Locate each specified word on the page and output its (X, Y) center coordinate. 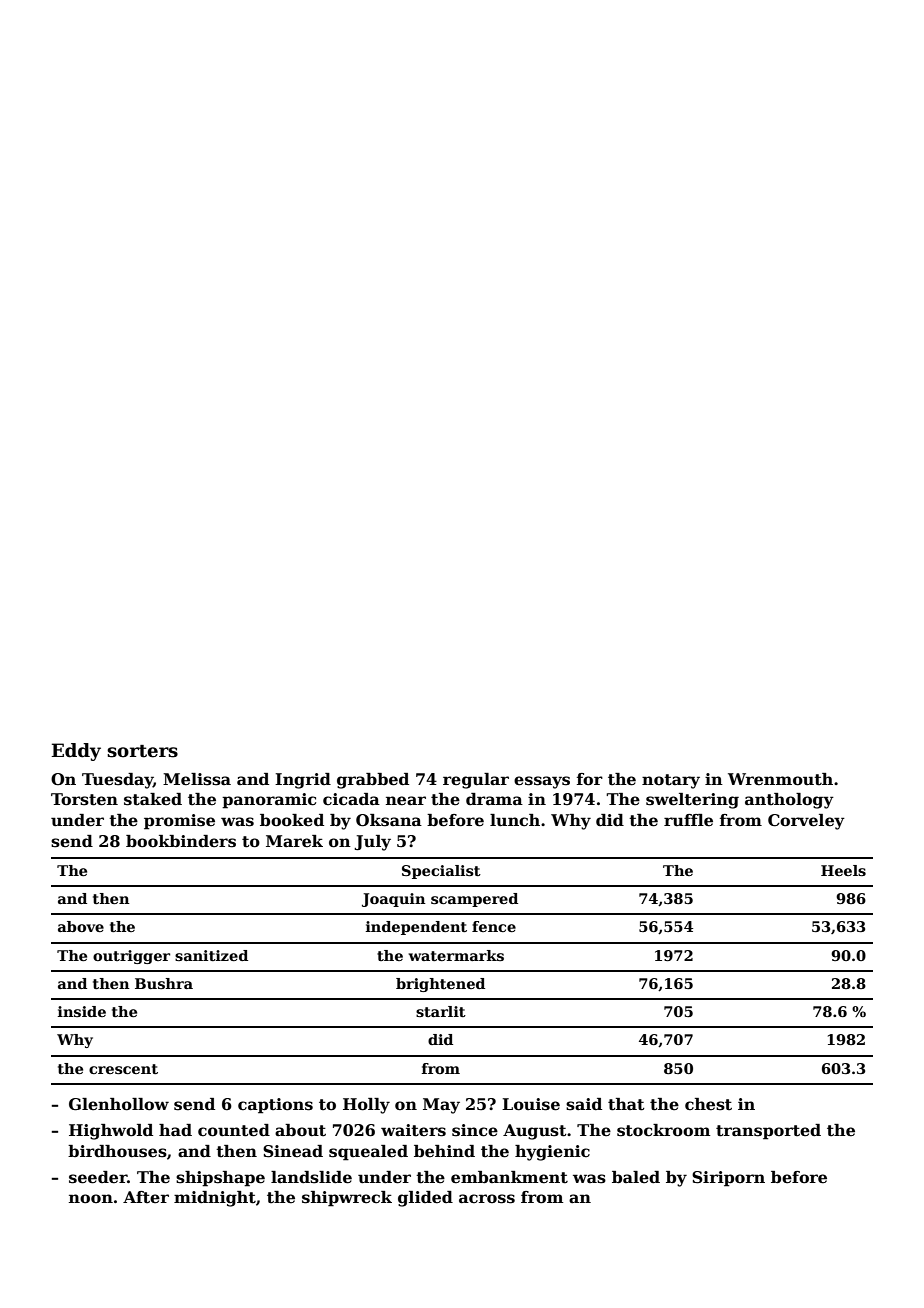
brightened (440, 985)
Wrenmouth (780, 779)
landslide (311, 1177)
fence (494, 926)
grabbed (373, 781)
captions (275, 1106)
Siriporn (728, 1179)
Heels (843, 870)
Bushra (164, 983)
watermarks (456, 955)
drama (494, 799)
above (81, 926)
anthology (789, 801)
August (535, 1132)
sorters (142, 751)
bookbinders (181, 841)
